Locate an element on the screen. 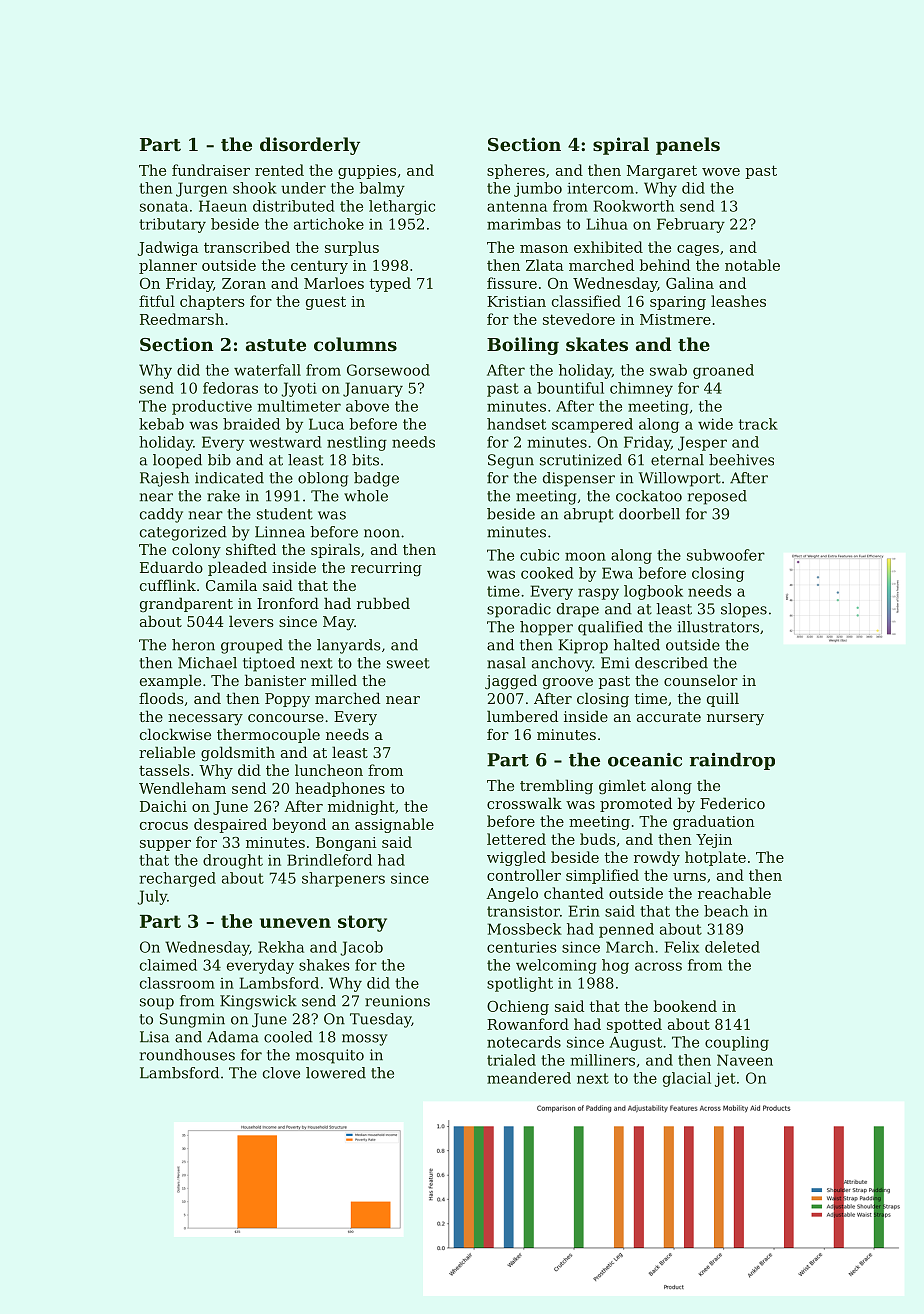 This screenshot has width=924, height=1314. trialed is located at coordinates (511, 1060).
